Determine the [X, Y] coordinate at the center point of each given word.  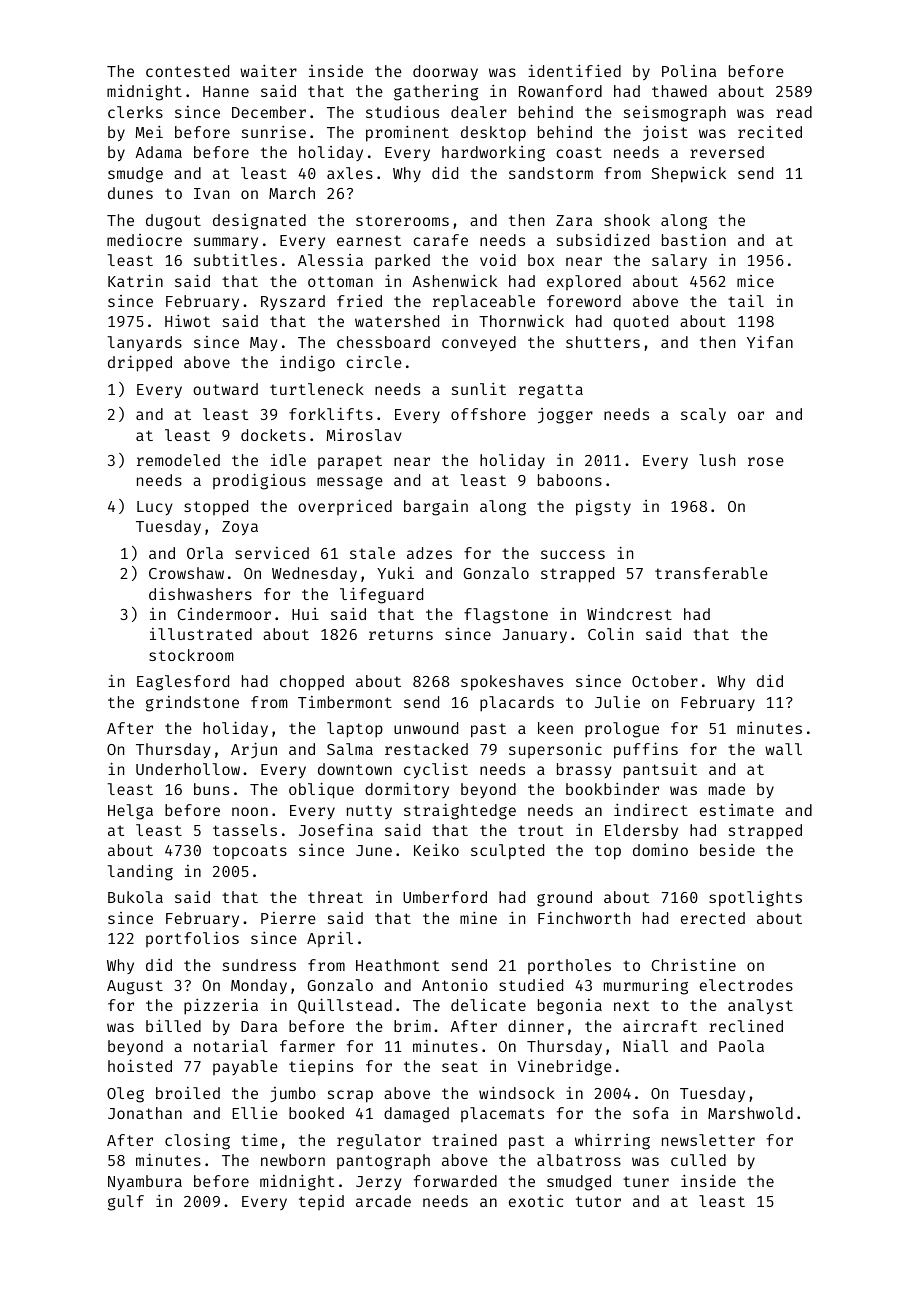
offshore [488, 414]
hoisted [140, 1065]
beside [727, 850]
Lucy [155, 508]
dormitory [407, 790]
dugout [173, 222]
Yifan [770, 341]
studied [531, 985]
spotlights [755, 898]
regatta [551, 391]
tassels [245, 830]
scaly [703, 415]
